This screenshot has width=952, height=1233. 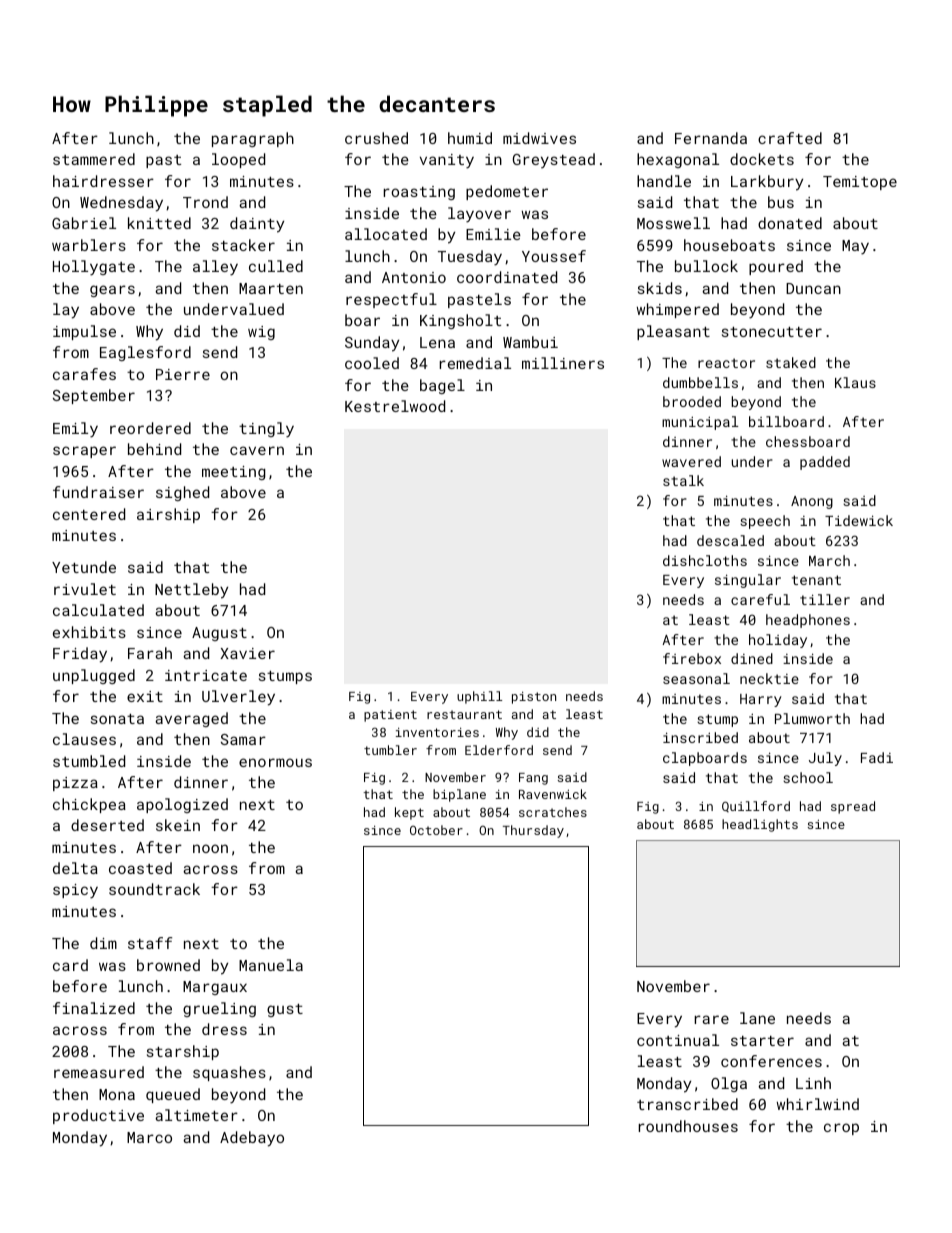 What do you see at coordinates (182, 805) in the screenshot?
I see `apologized` at bounding box center [182, 805].
